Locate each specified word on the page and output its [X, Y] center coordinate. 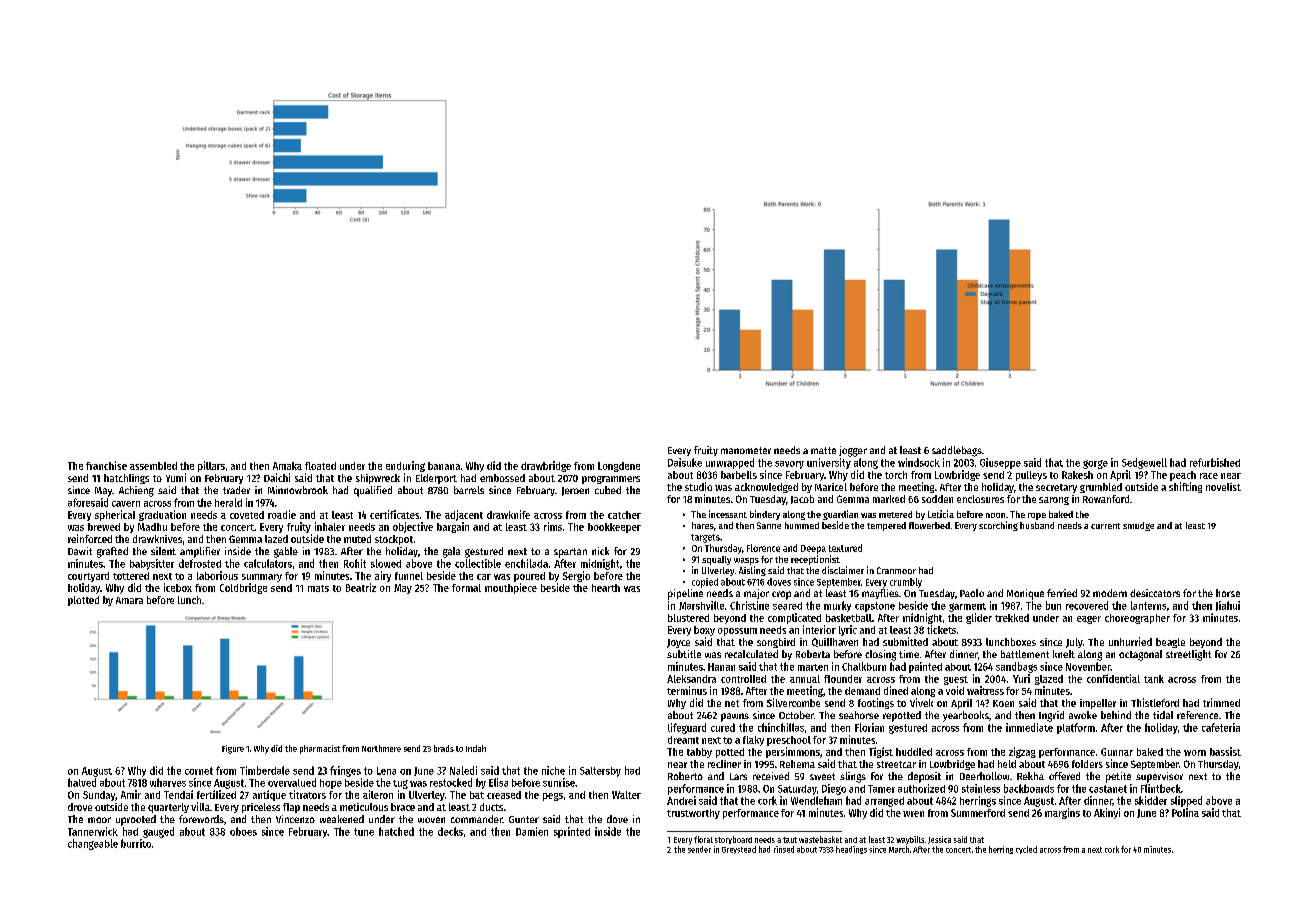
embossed [502, 478]
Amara [129, 600]
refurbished [1215, 462]
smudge [1138, 526]
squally [716, 560]
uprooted [136, 820]
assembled [153, 466]
